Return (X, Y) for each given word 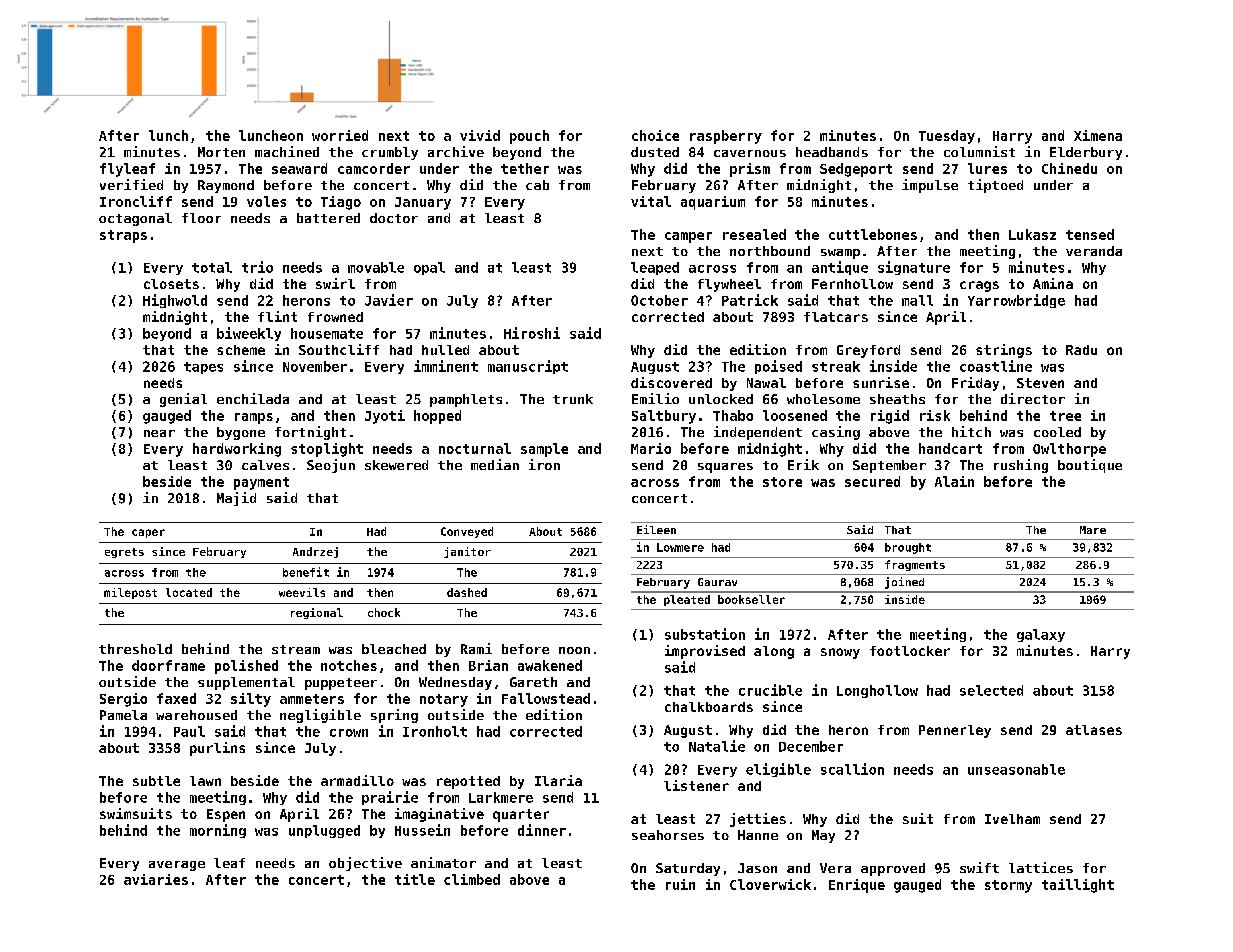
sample (544, 450)
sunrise (881, 382)
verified (131, 184)
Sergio (123, 700)
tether (525, 168)
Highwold (175, 301)
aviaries (156, 879)
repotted (468, 782)
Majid (236, 499)
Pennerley (955, 731)
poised (778, 367)
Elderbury (1086, 153)
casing (836, 433)
